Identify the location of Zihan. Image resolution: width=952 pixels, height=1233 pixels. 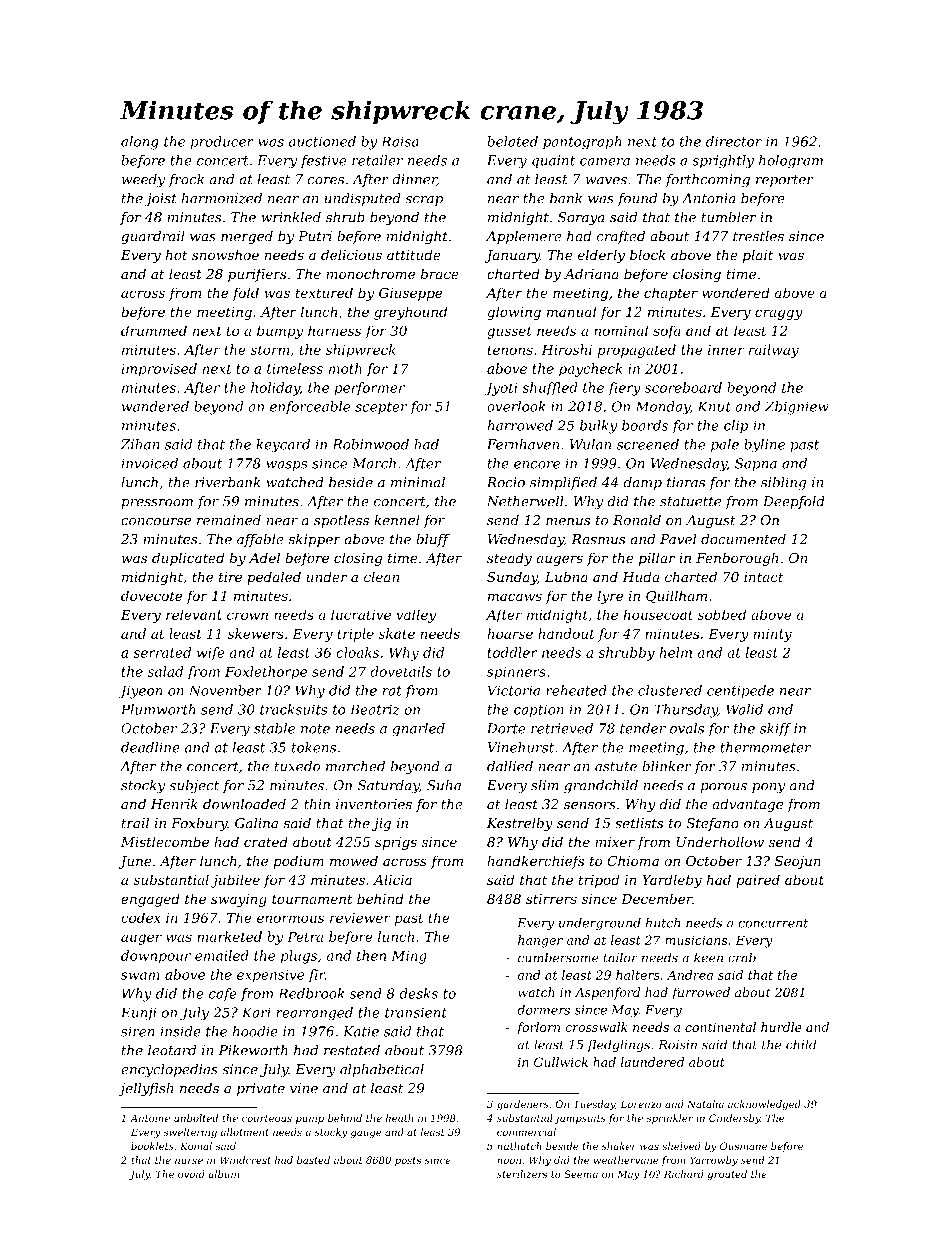
(140, 444).
